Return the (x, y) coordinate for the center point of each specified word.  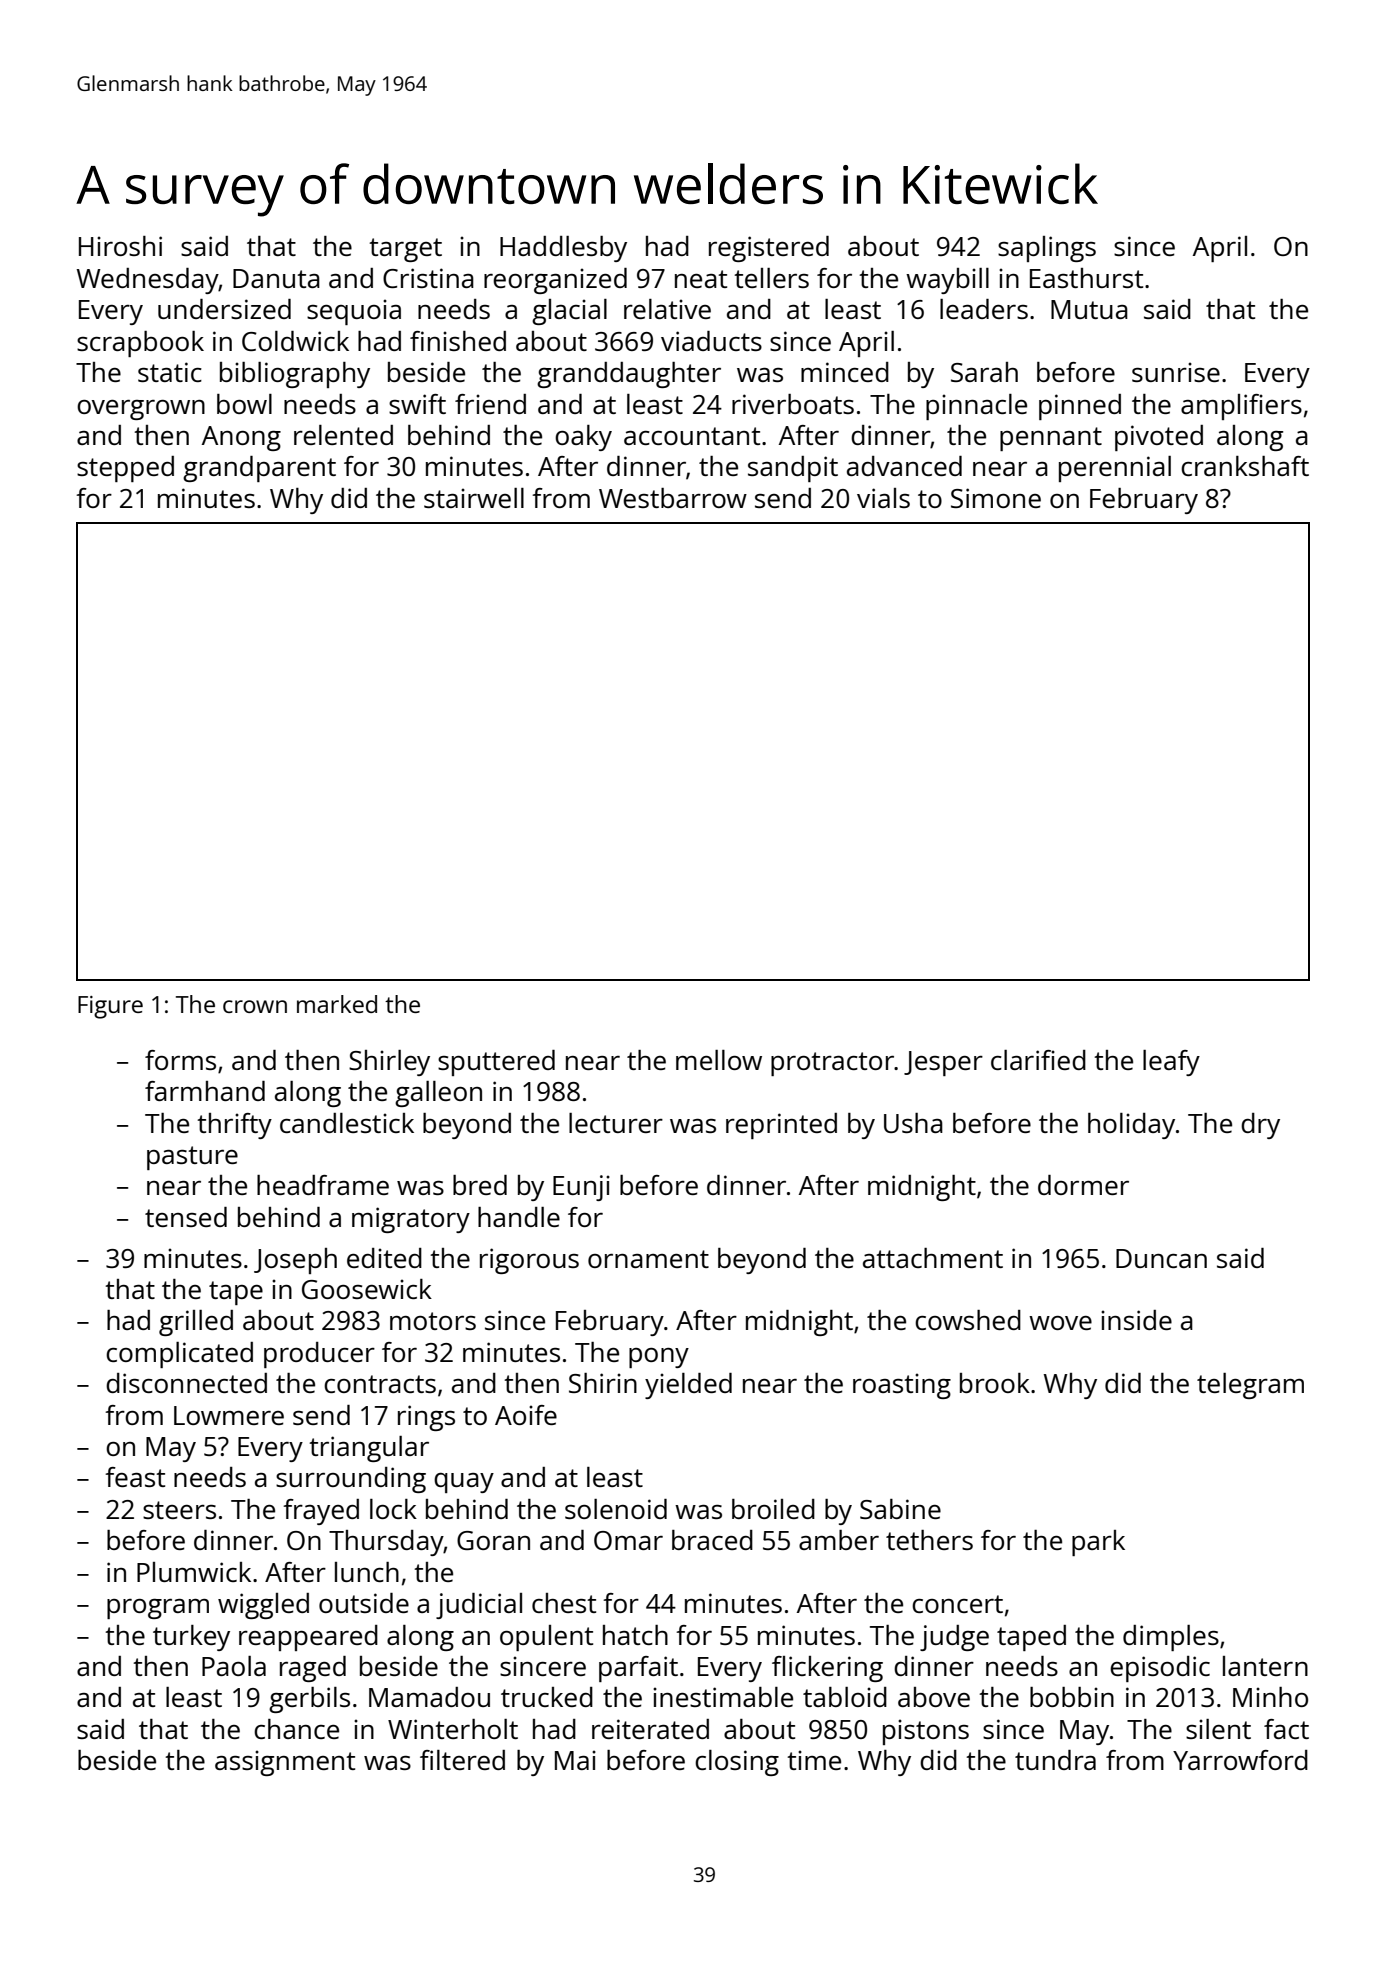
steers (179, 1510)
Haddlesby (563, 249)
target (405, 250)
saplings (1047, 249)
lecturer (616, 1123)
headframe (323, 1185)
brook (995, 1383)
